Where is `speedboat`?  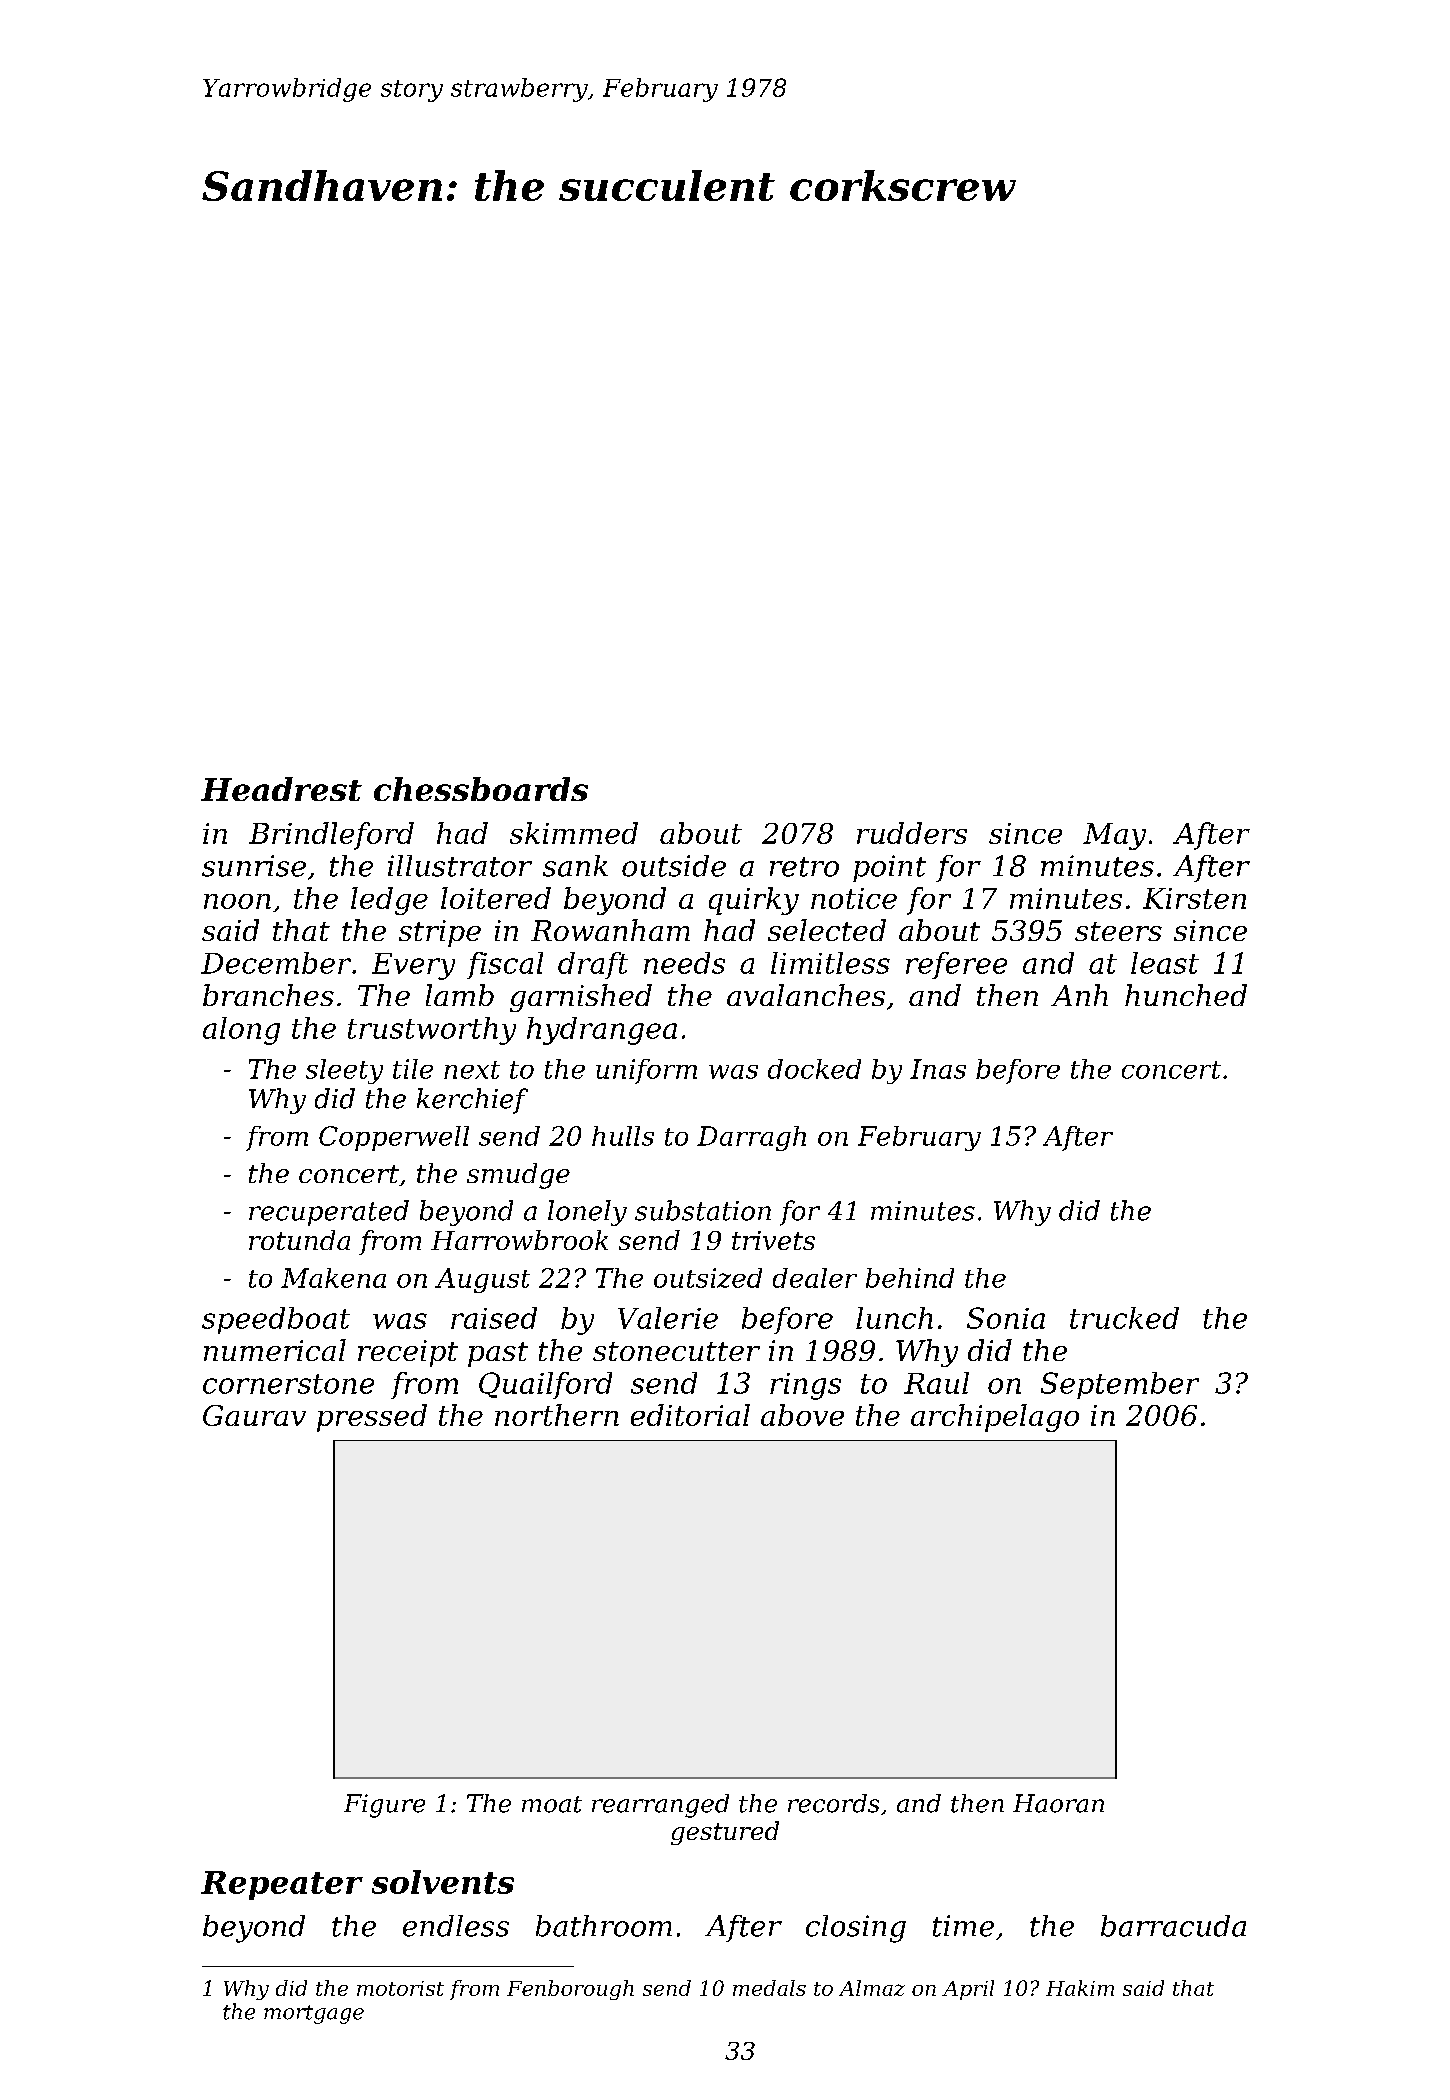
speedboat is located at coordinates (276, 1320).
